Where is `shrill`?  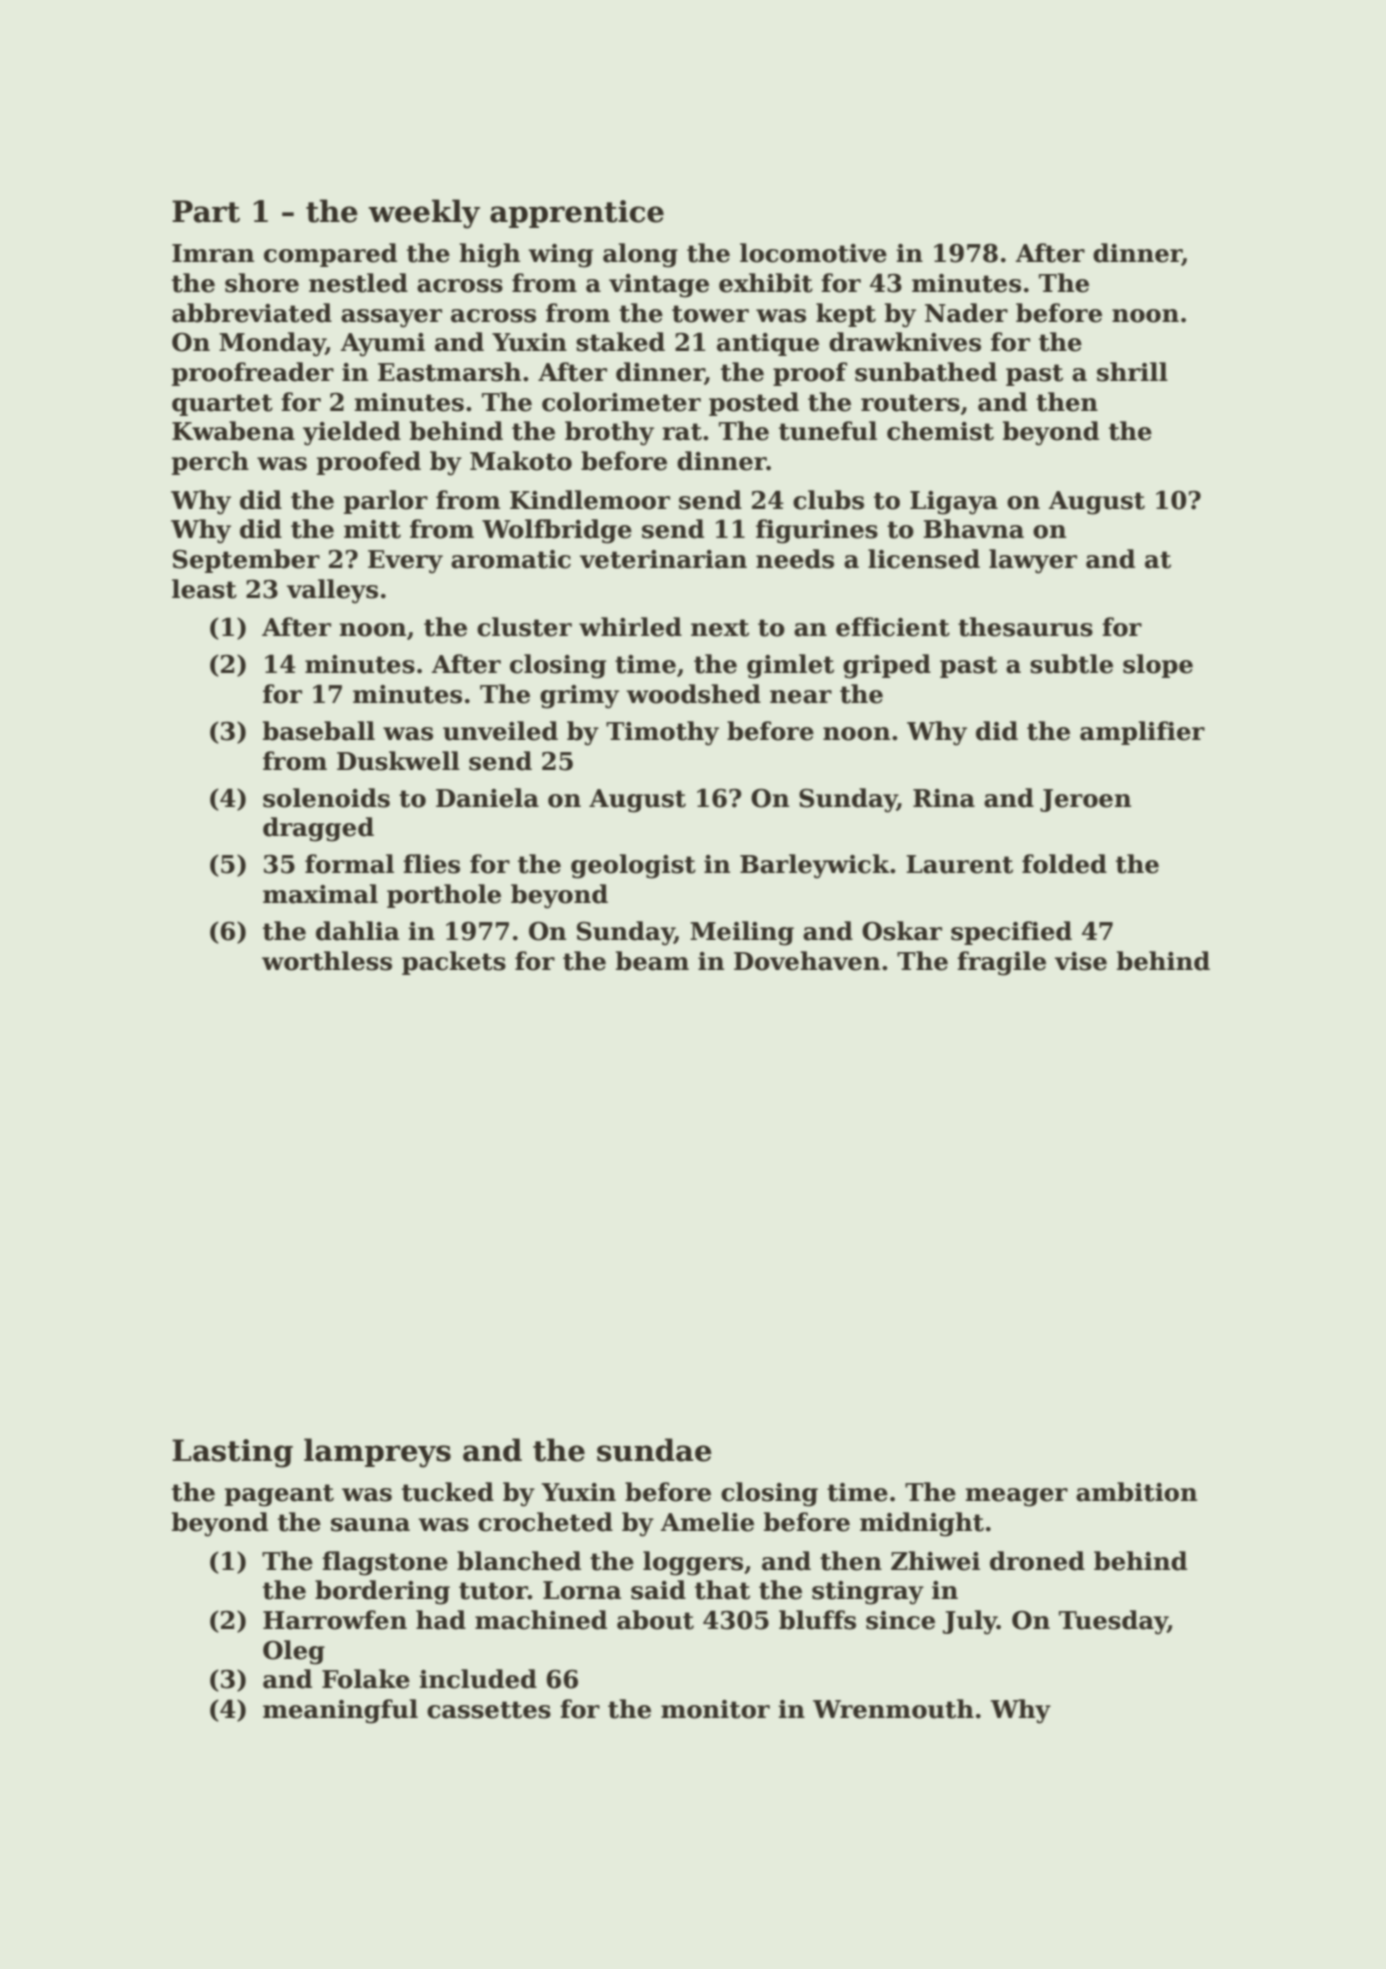 shrill is located at coordinates (1132, 372).
